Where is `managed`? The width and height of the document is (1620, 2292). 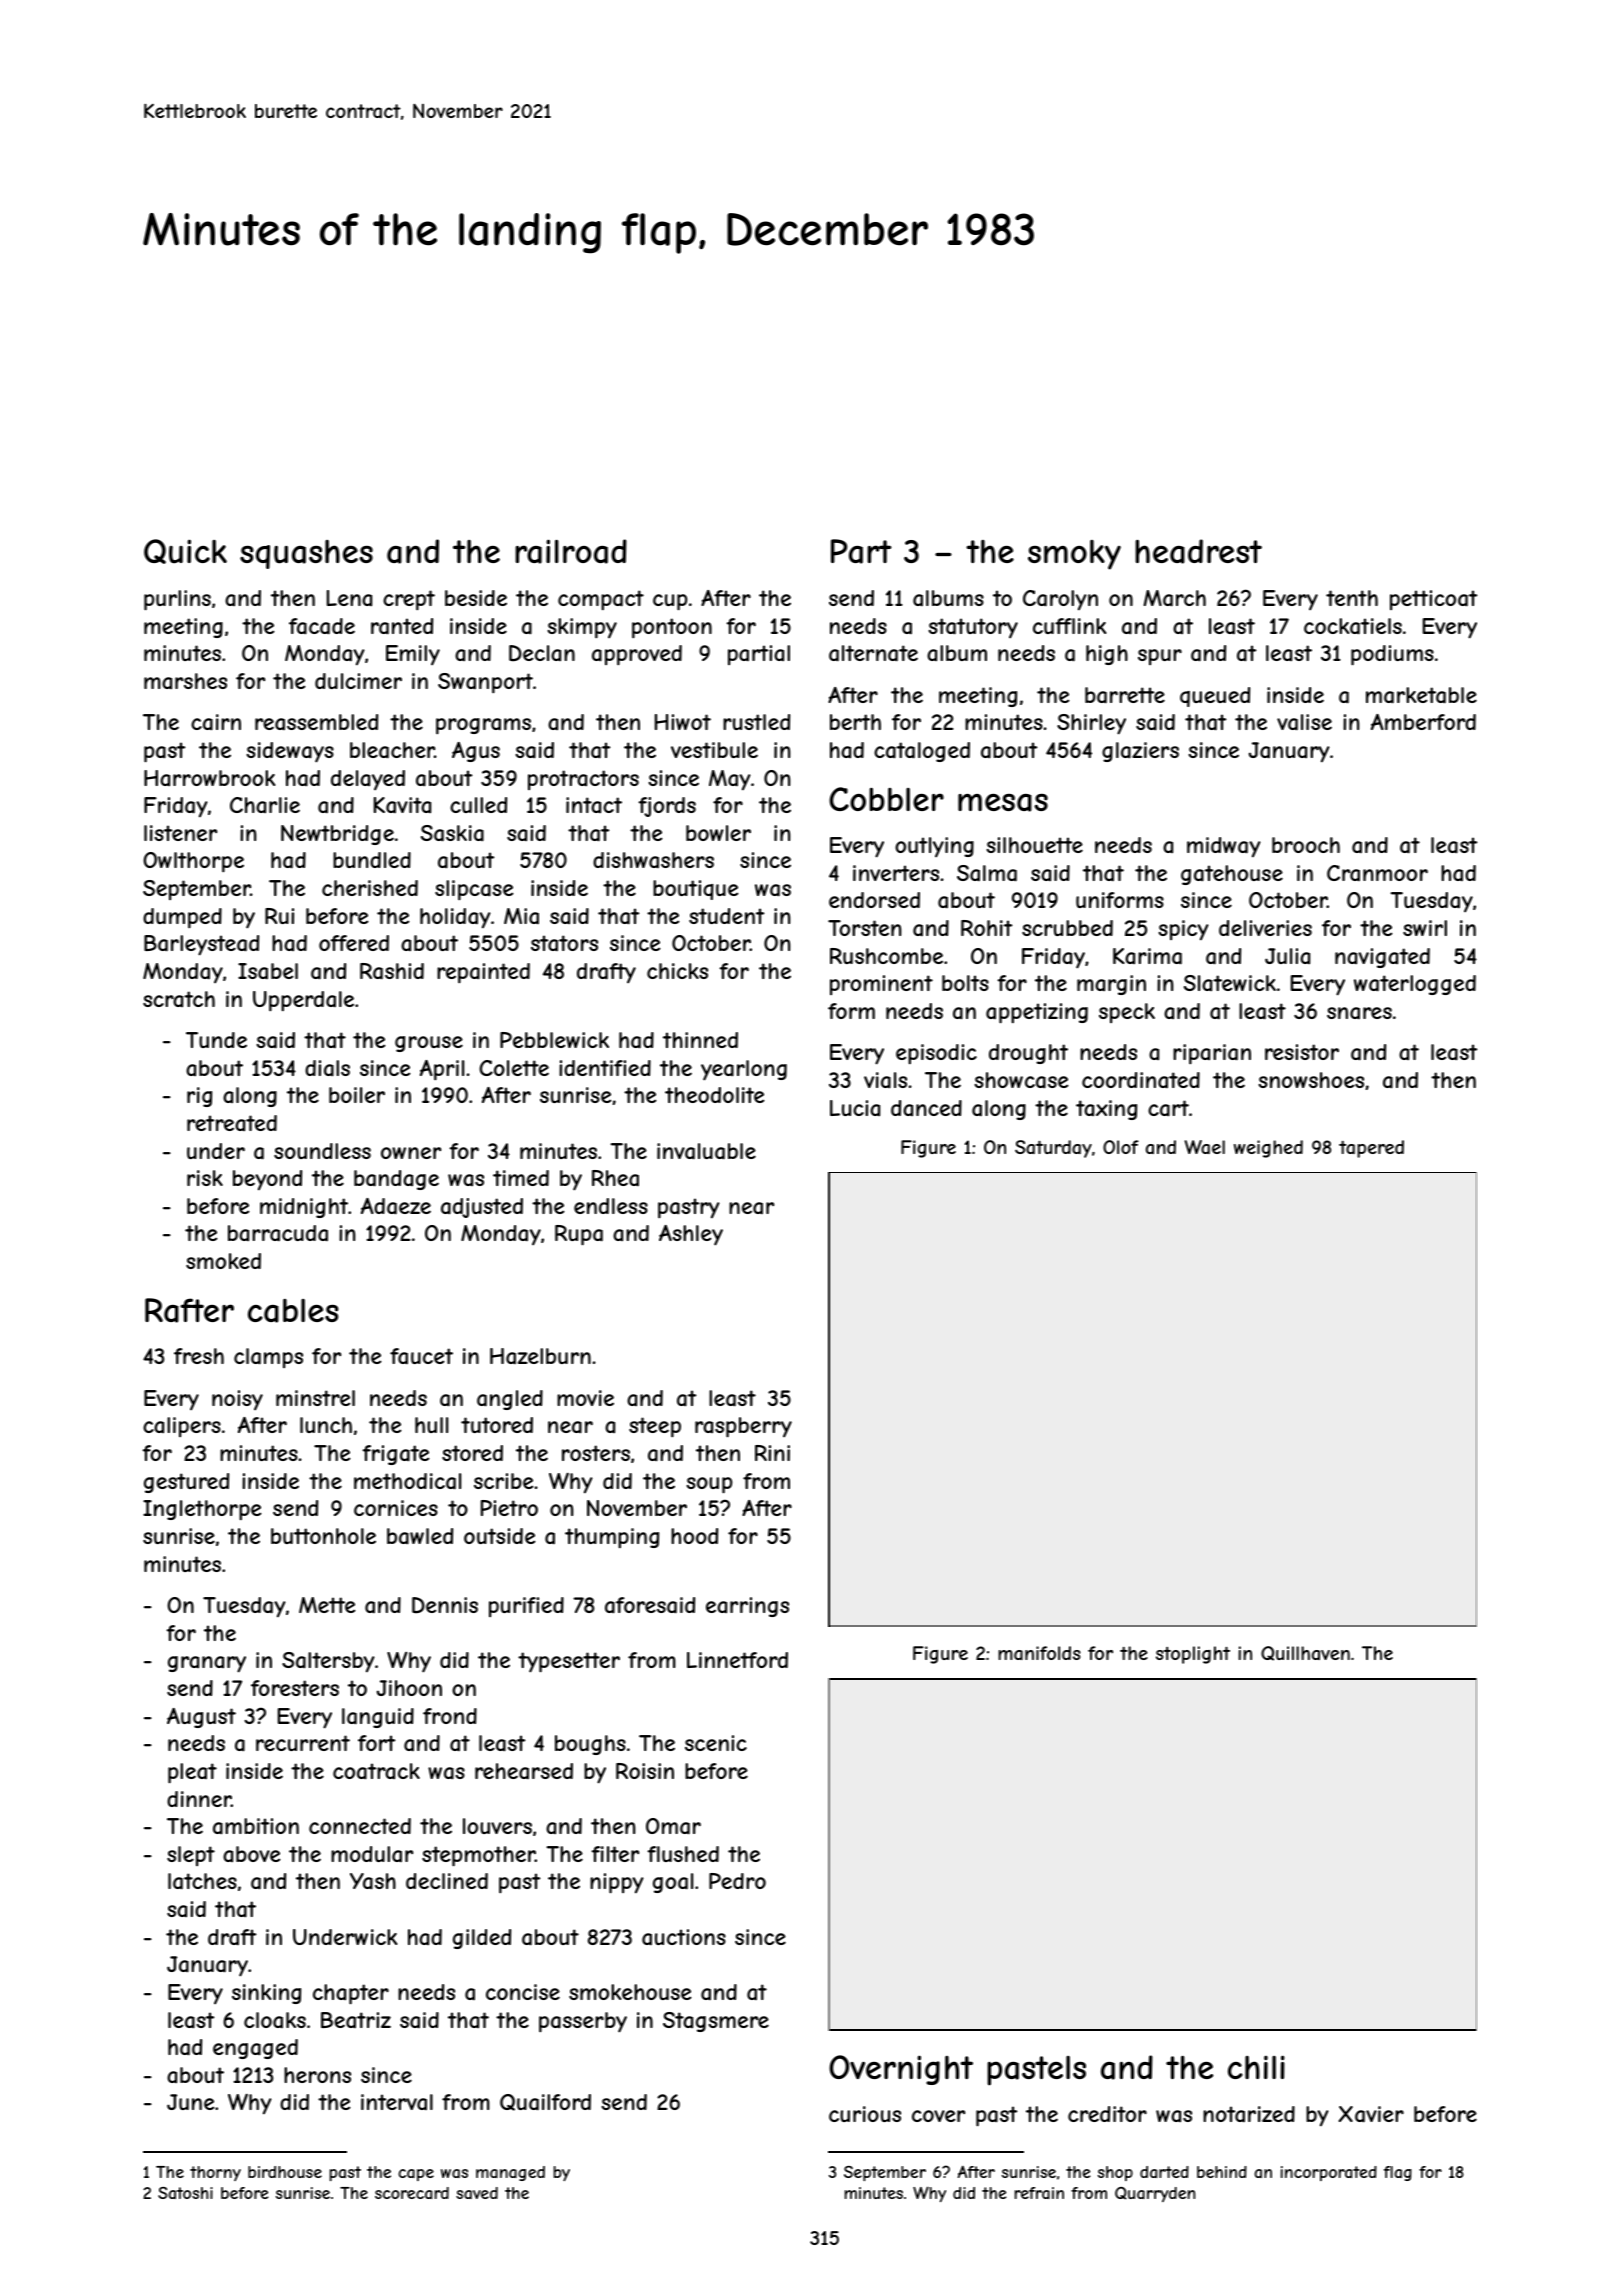
managed is located at coordinates (510, 2173).
